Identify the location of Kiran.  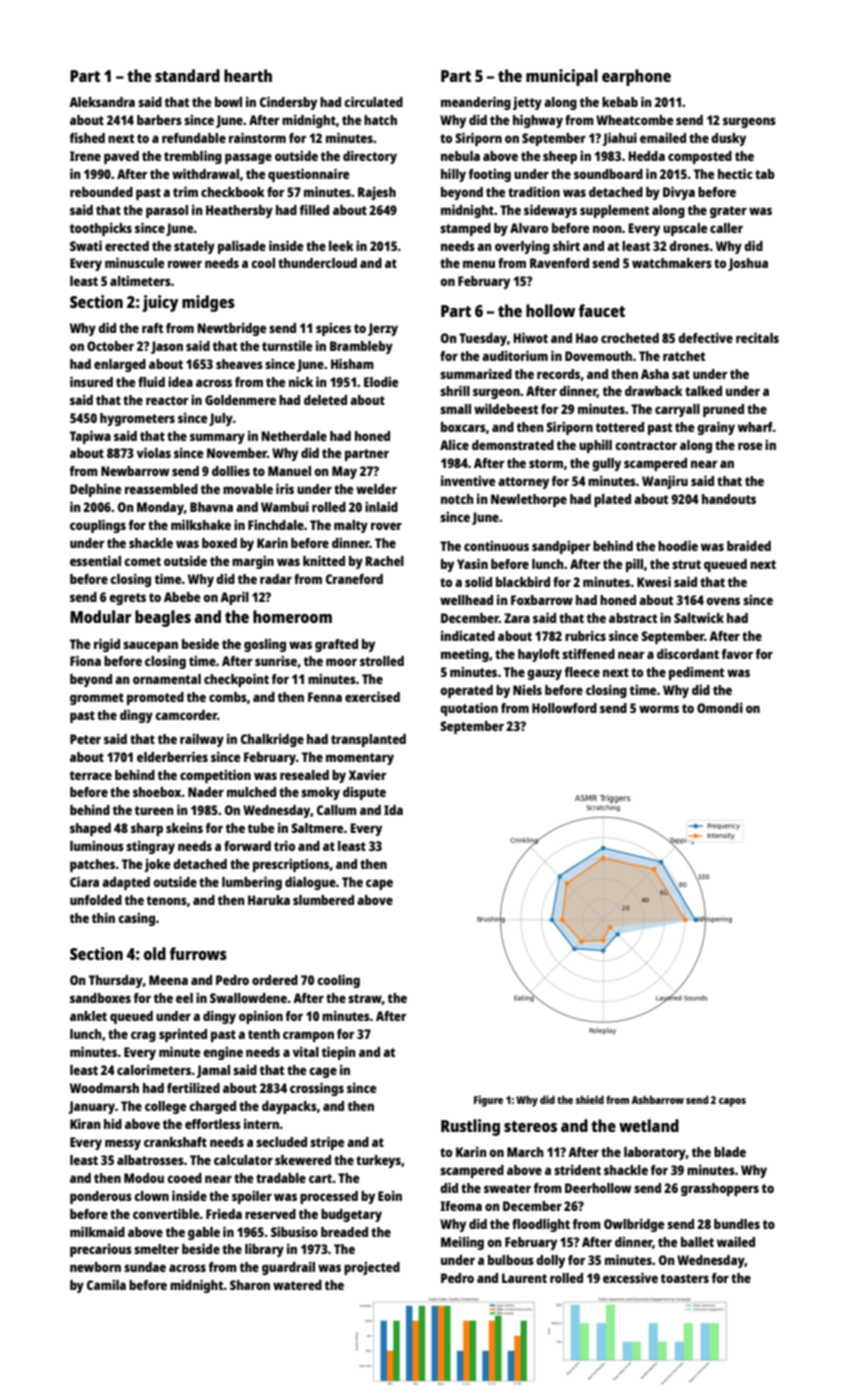
(85, 1124).
